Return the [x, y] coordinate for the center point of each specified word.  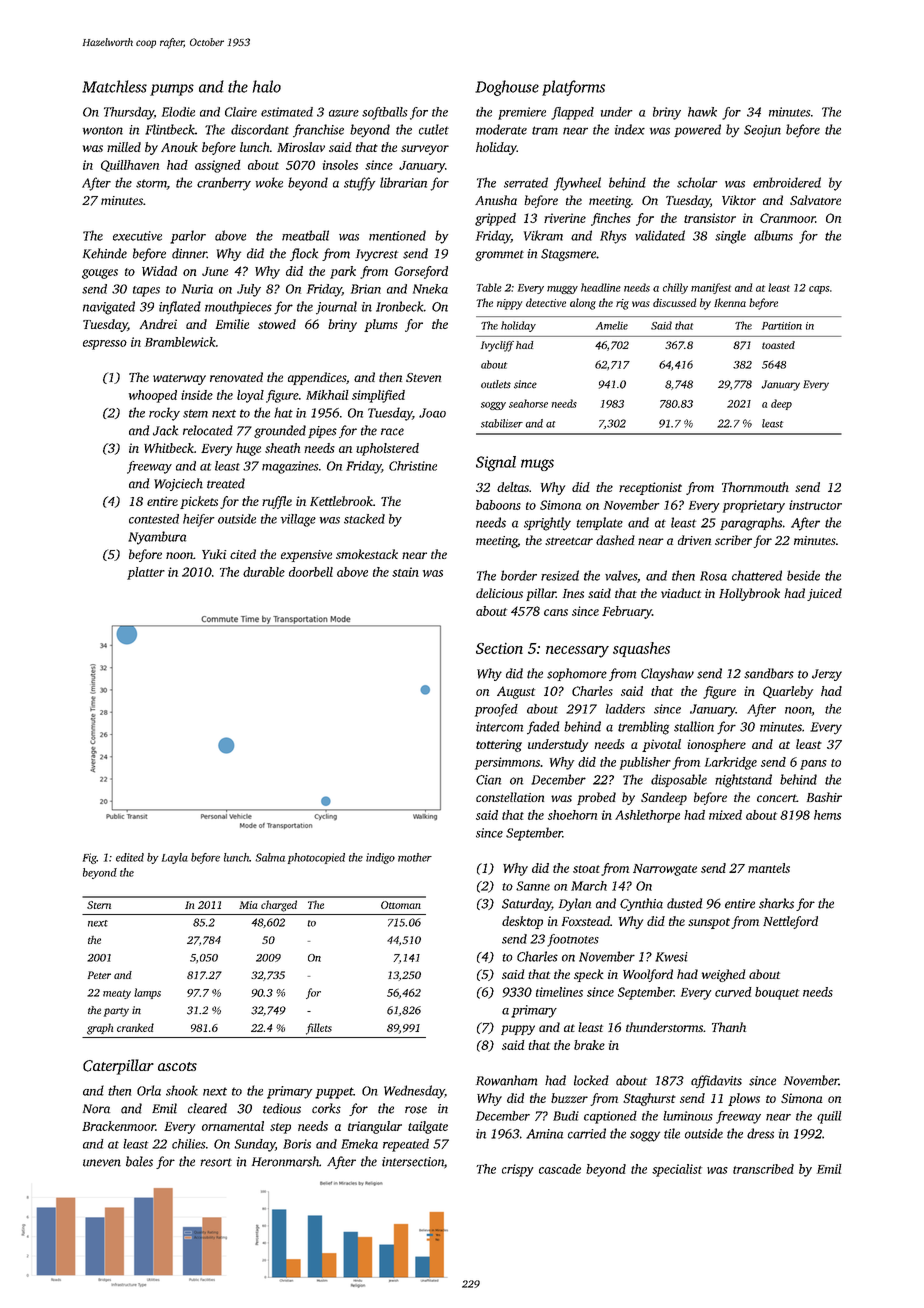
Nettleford [790, 922]
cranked [135, 1027]
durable [264, 572]
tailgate [428, 1127]
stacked [364, 519]
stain [405, 572]
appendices [317, 378]
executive [137, 236]
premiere [522, 113]
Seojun [762, 131]
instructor [815, 505]
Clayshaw [667, 674]
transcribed [763, 1169]
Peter [99, 975]
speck [589, 975]
